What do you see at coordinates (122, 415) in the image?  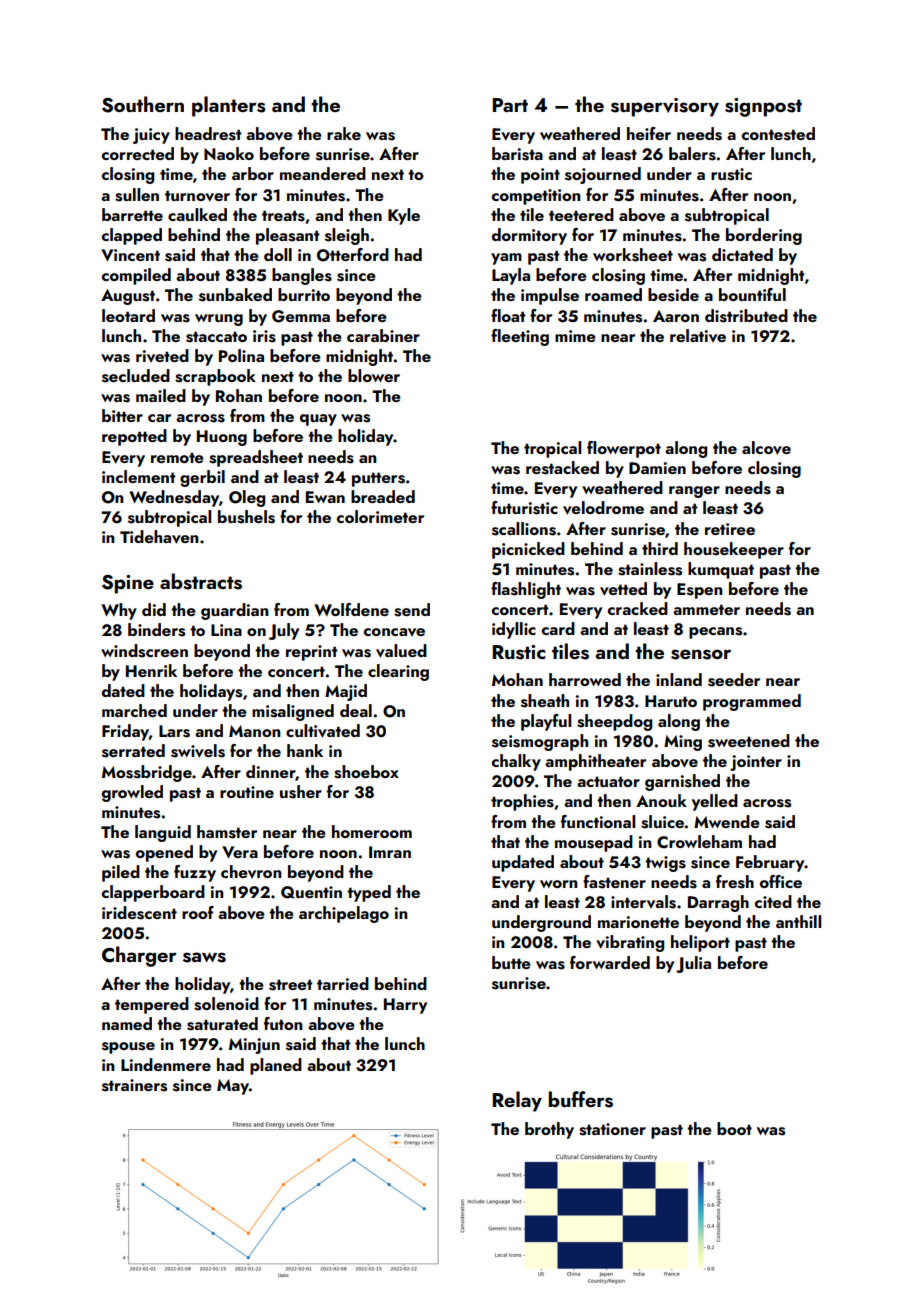 I see `bitter` at bounding box center [122, 415].
